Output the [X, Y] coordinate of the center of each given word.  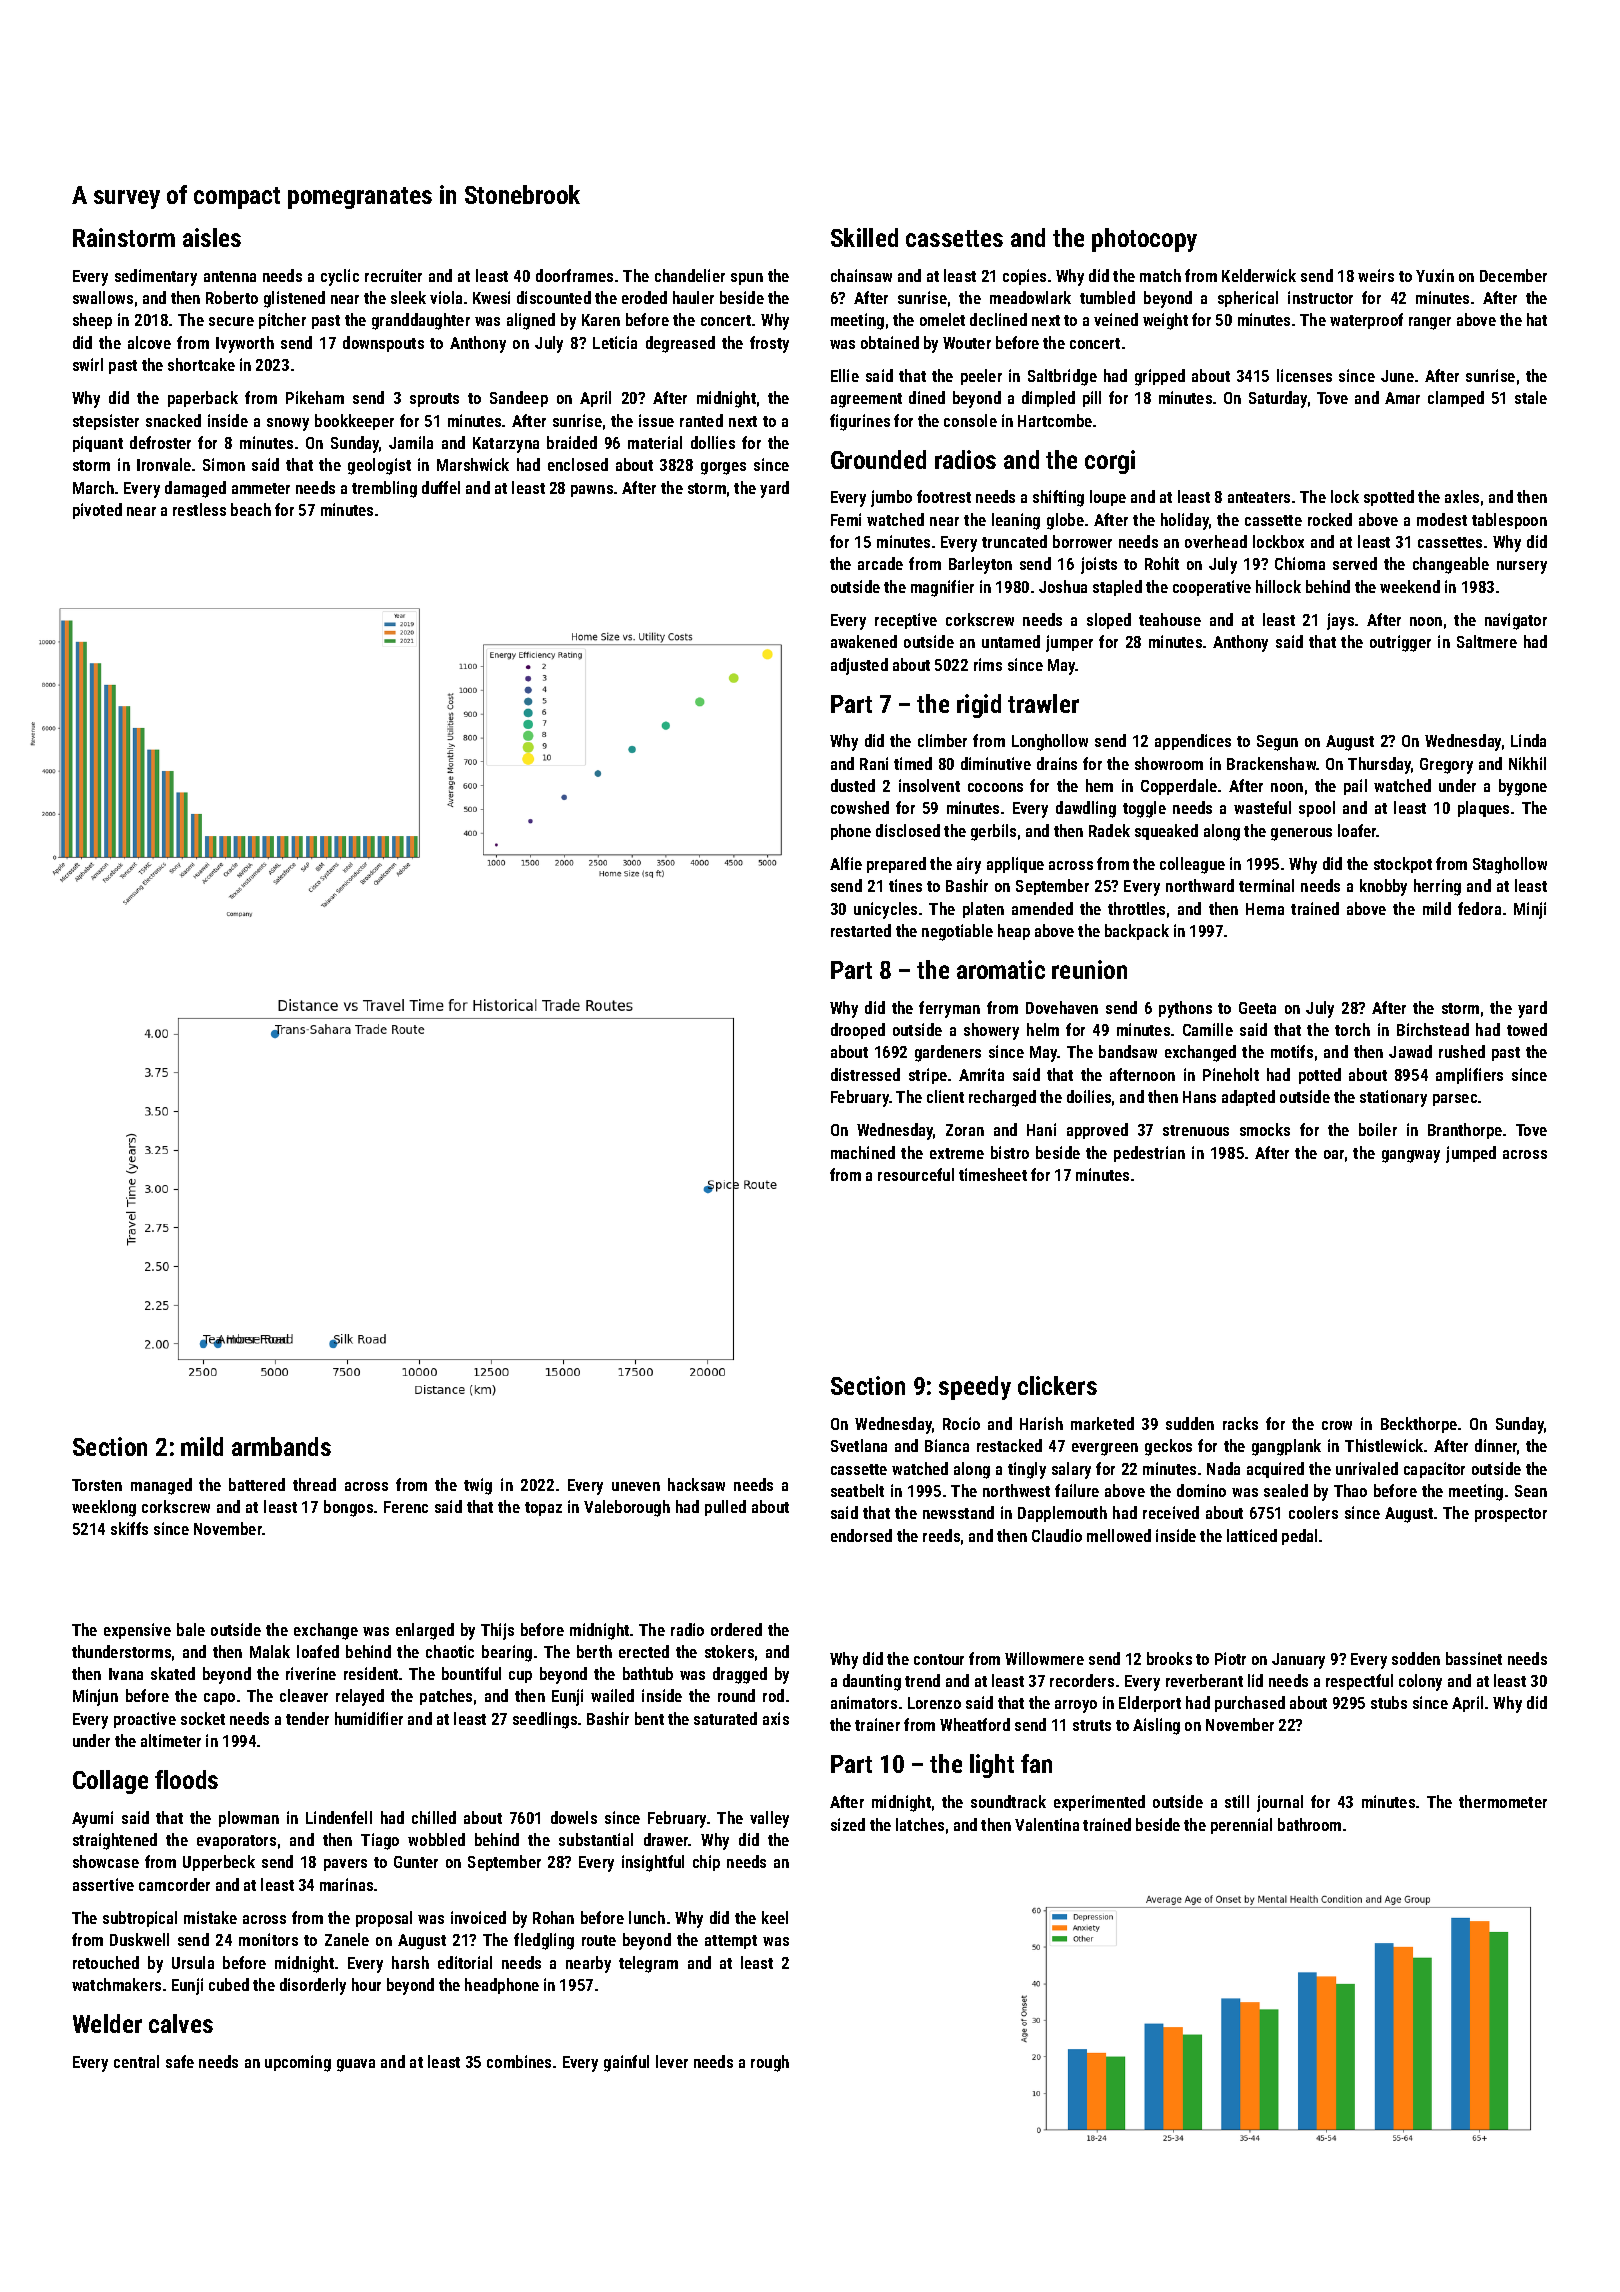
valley [769, 1819]
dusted [853, 785]
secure [231, 321]
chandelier [690, 275]
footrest [944, 496]
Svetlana [859, 1445]
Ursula [193, 1962]
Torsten [97, 1485]
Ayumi [92, 1819]
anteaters [1259, 497]
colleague [1192, 865]
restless [199, 509]
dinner [1496, 1445]
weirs [1376, 275]
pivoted [97, 511]
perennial [1241, 1826]
